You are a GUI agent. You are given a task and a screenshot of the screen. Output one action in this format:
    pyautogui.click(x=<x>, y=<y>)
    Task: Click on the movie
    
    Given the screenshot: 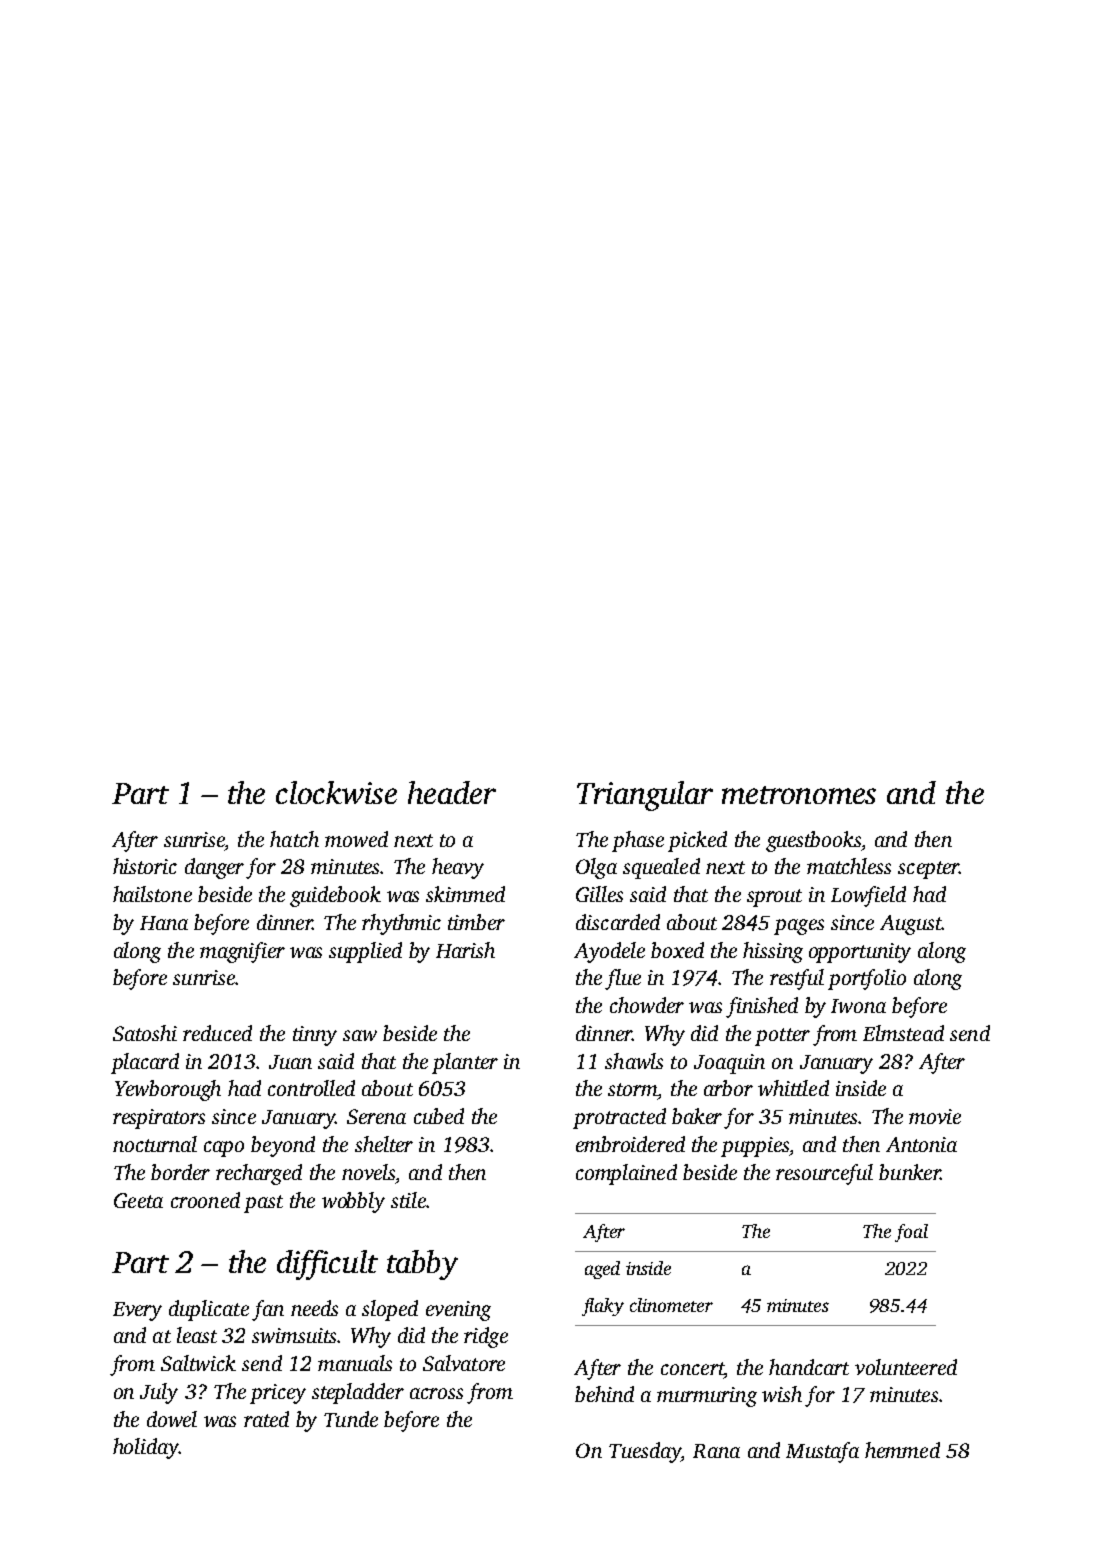 What is the action you would take?
    pyautogui.click(x=935, y=1116)
